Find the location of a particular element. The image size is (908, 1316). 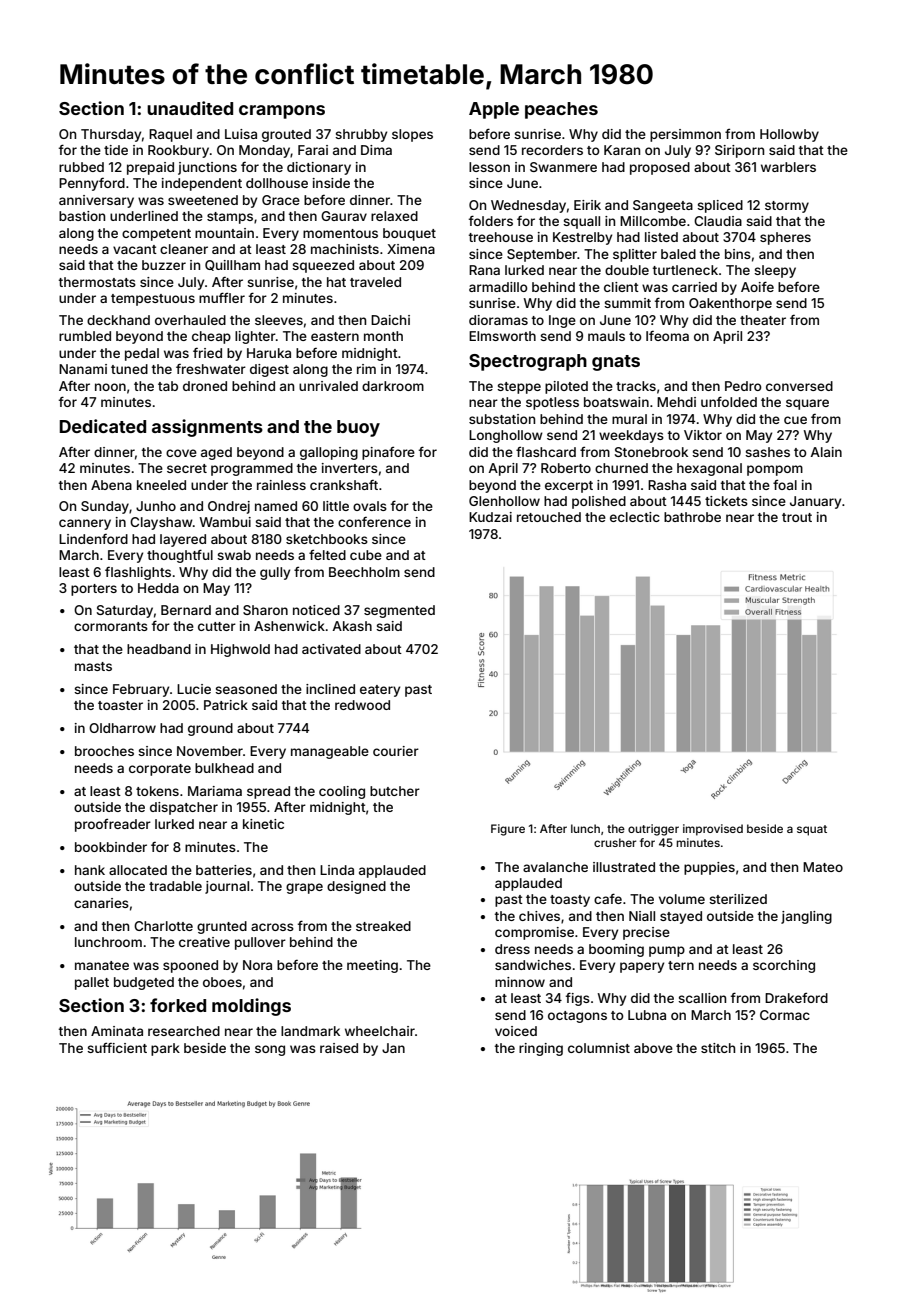

mural is located at coordinates (629, 419).
